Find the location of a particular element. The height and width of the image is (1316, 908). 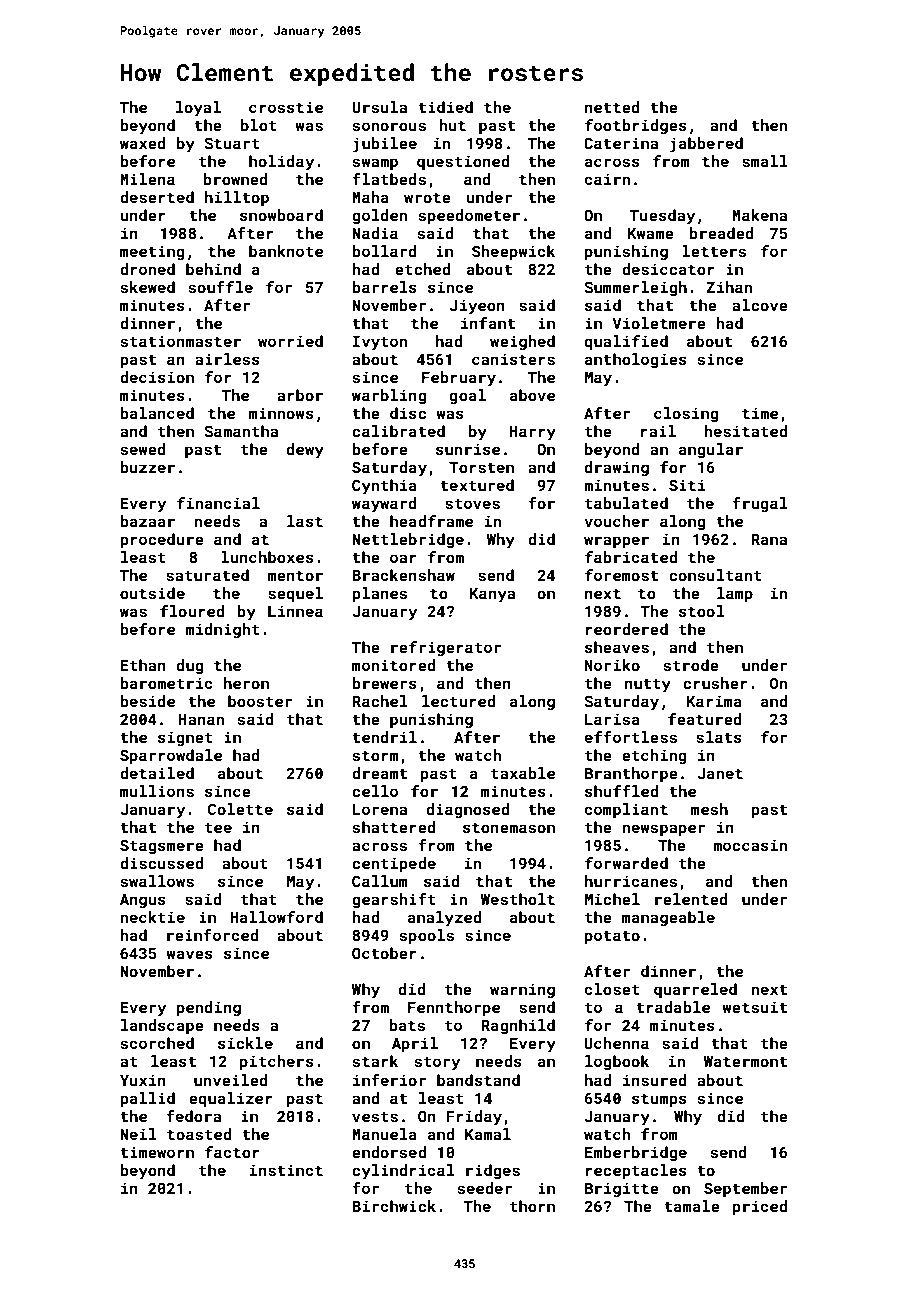

priced is located at coordinates (759, 1207).
